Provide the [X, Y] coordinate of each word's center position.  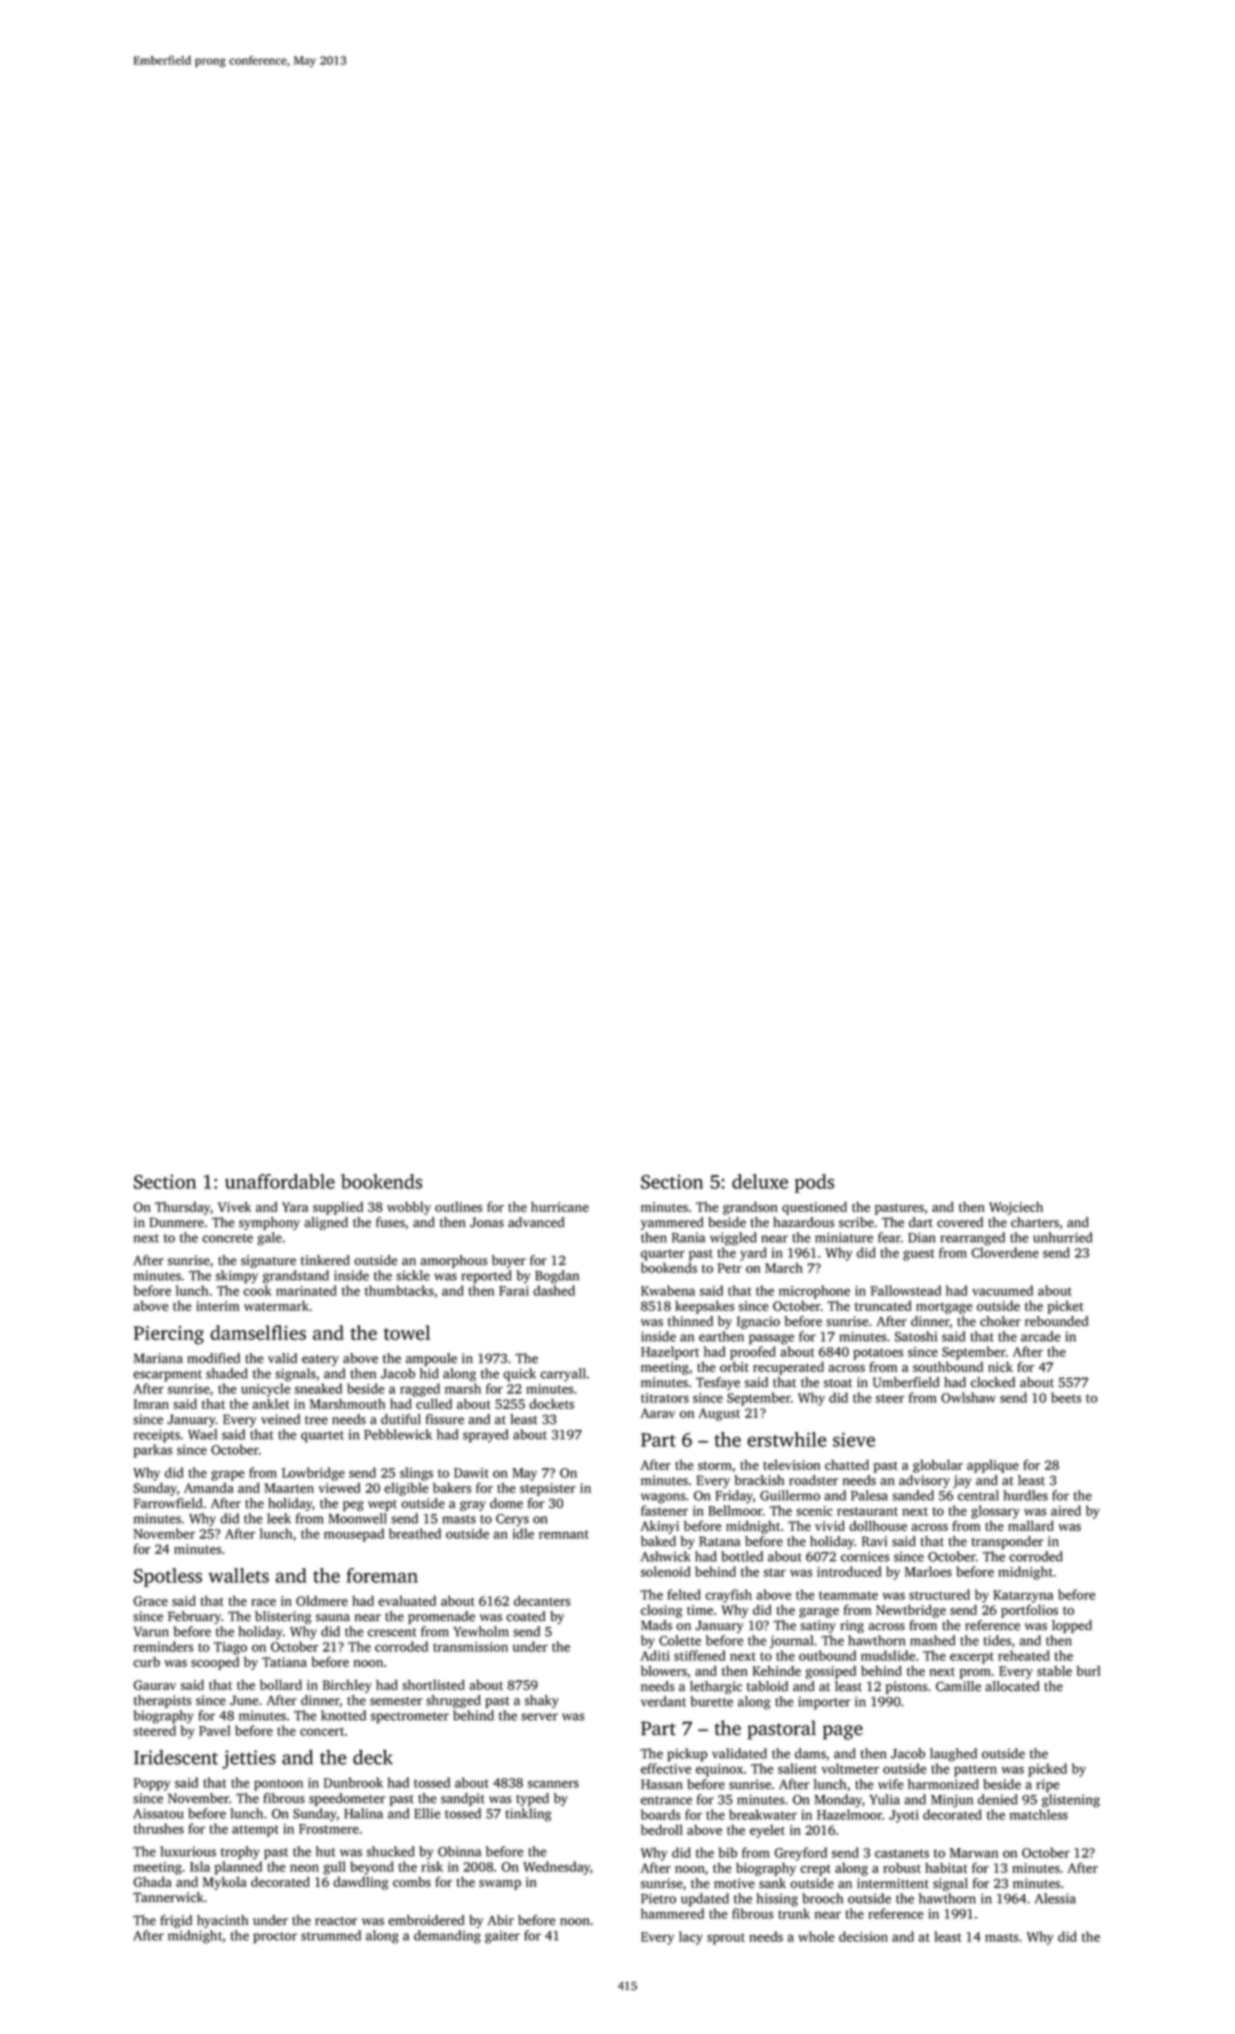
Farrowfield [167, 1503]
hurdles [1026, 1495]
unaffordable [280, 1181]
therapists [162, 1701]
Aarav [657, 1413]
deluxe [760, 1181]
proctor [275, 1938]
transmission [470, 1647]
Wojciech [1016, 1208]
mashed [932, 1640]
